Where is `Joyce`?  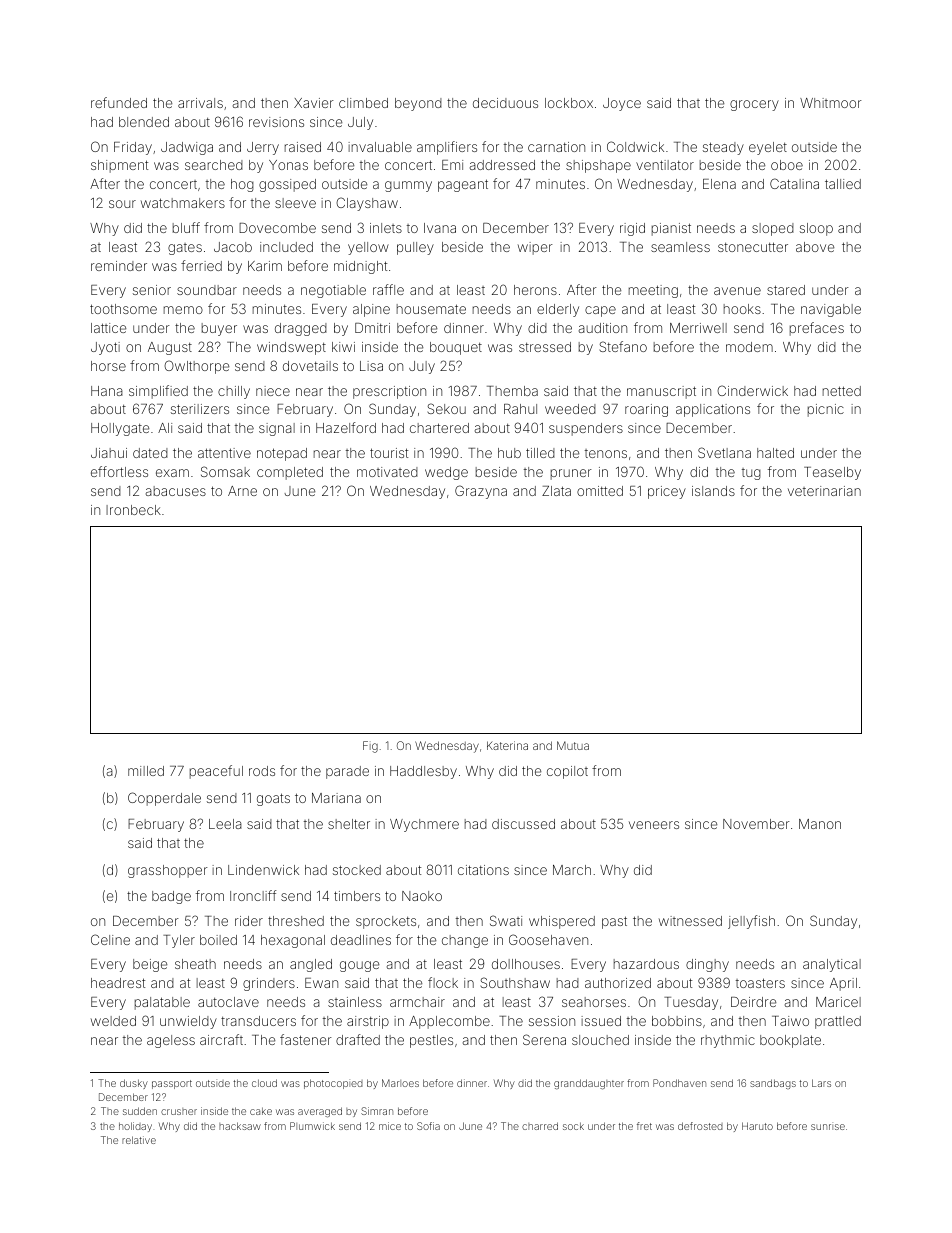 Joyce is located at coordinates (622, 104).
